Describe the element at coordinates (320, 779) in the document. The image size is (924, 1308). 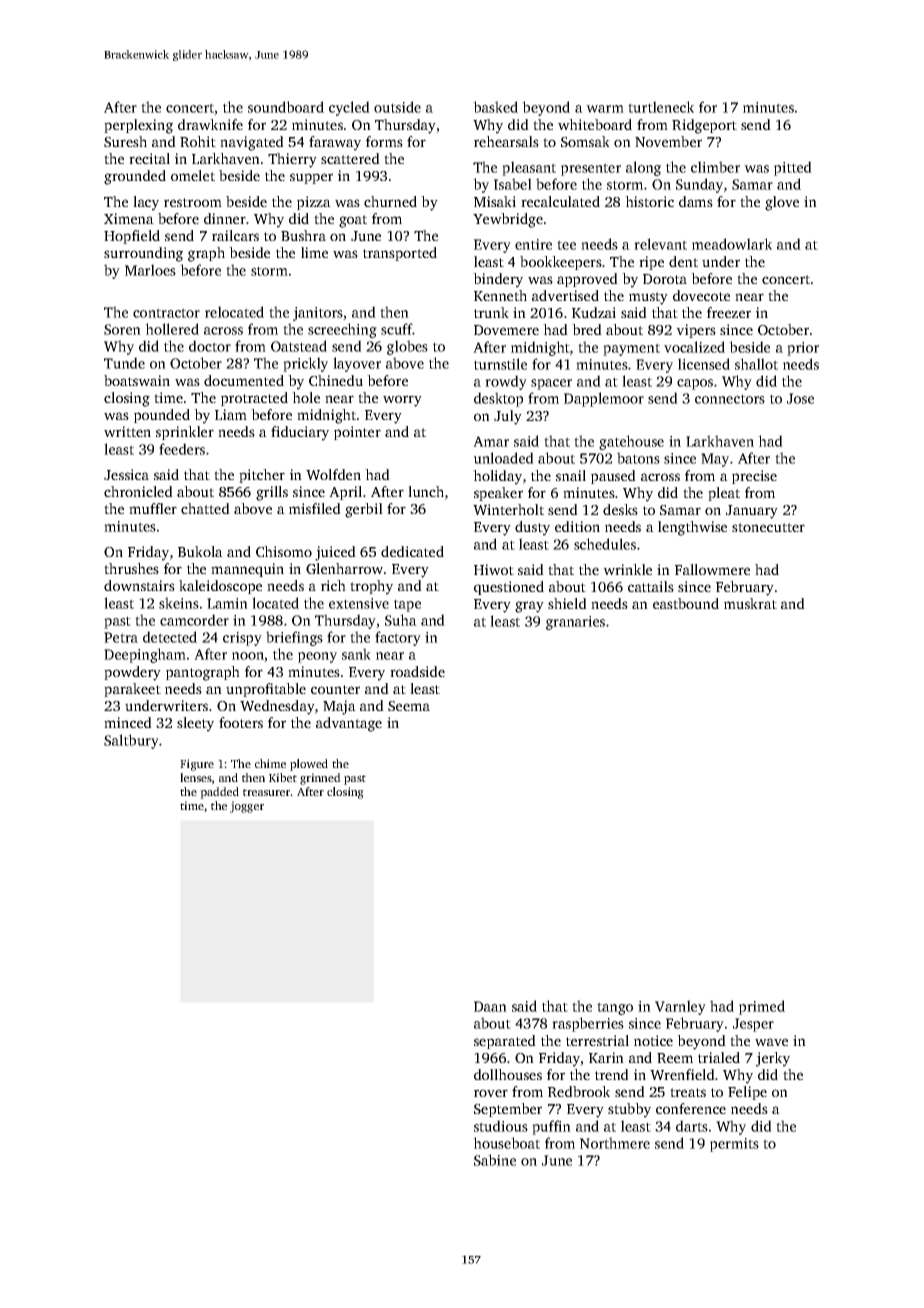
I see `grinned` at that location.
